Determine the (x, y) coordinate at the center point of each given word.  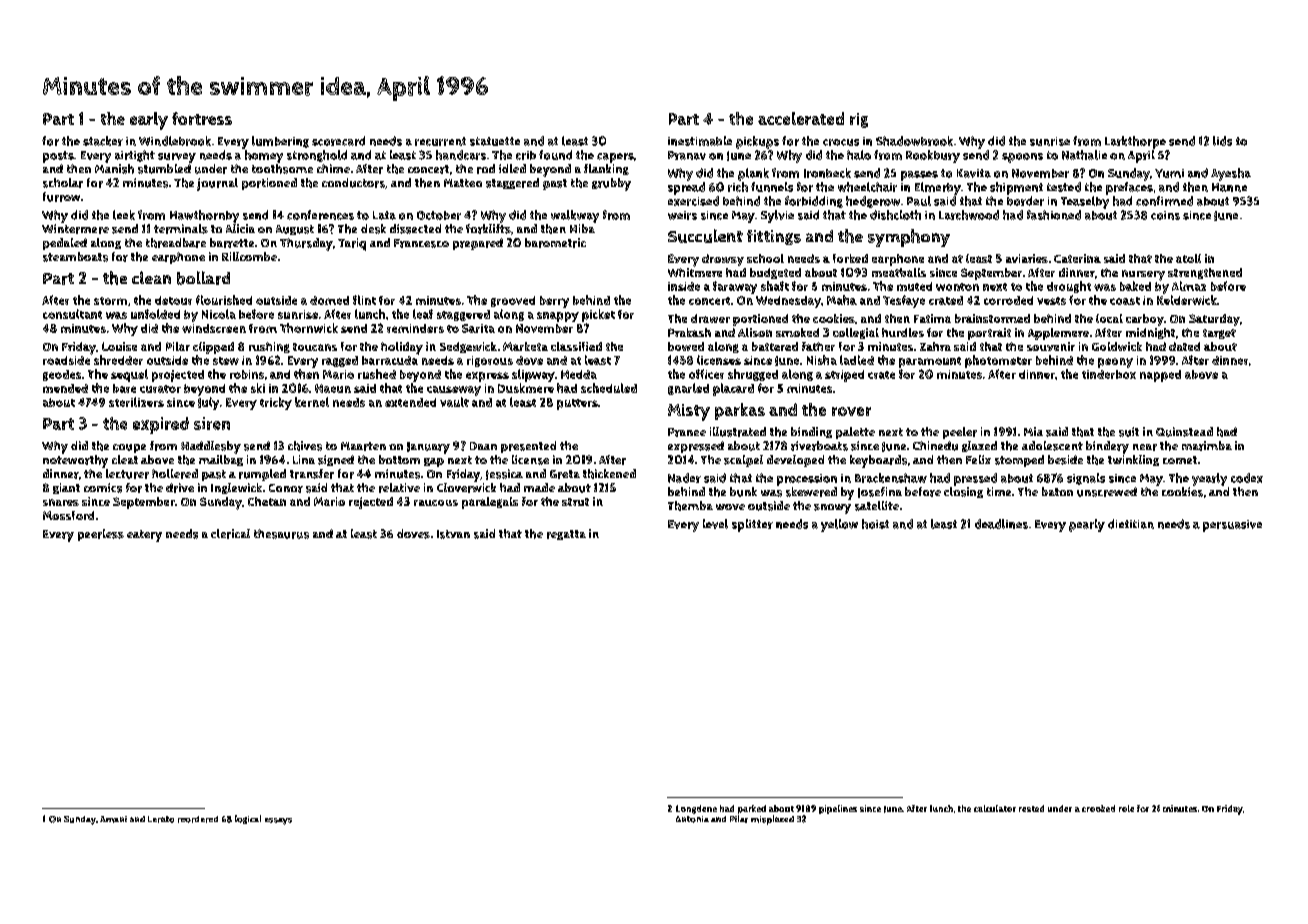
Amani (113, 819)
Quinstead (1184, 432)
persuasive (1232, 526)
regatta (566, 535)
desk (373, 229)
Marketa (525, 346)
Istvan (453, 534)
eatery (144, 536)
